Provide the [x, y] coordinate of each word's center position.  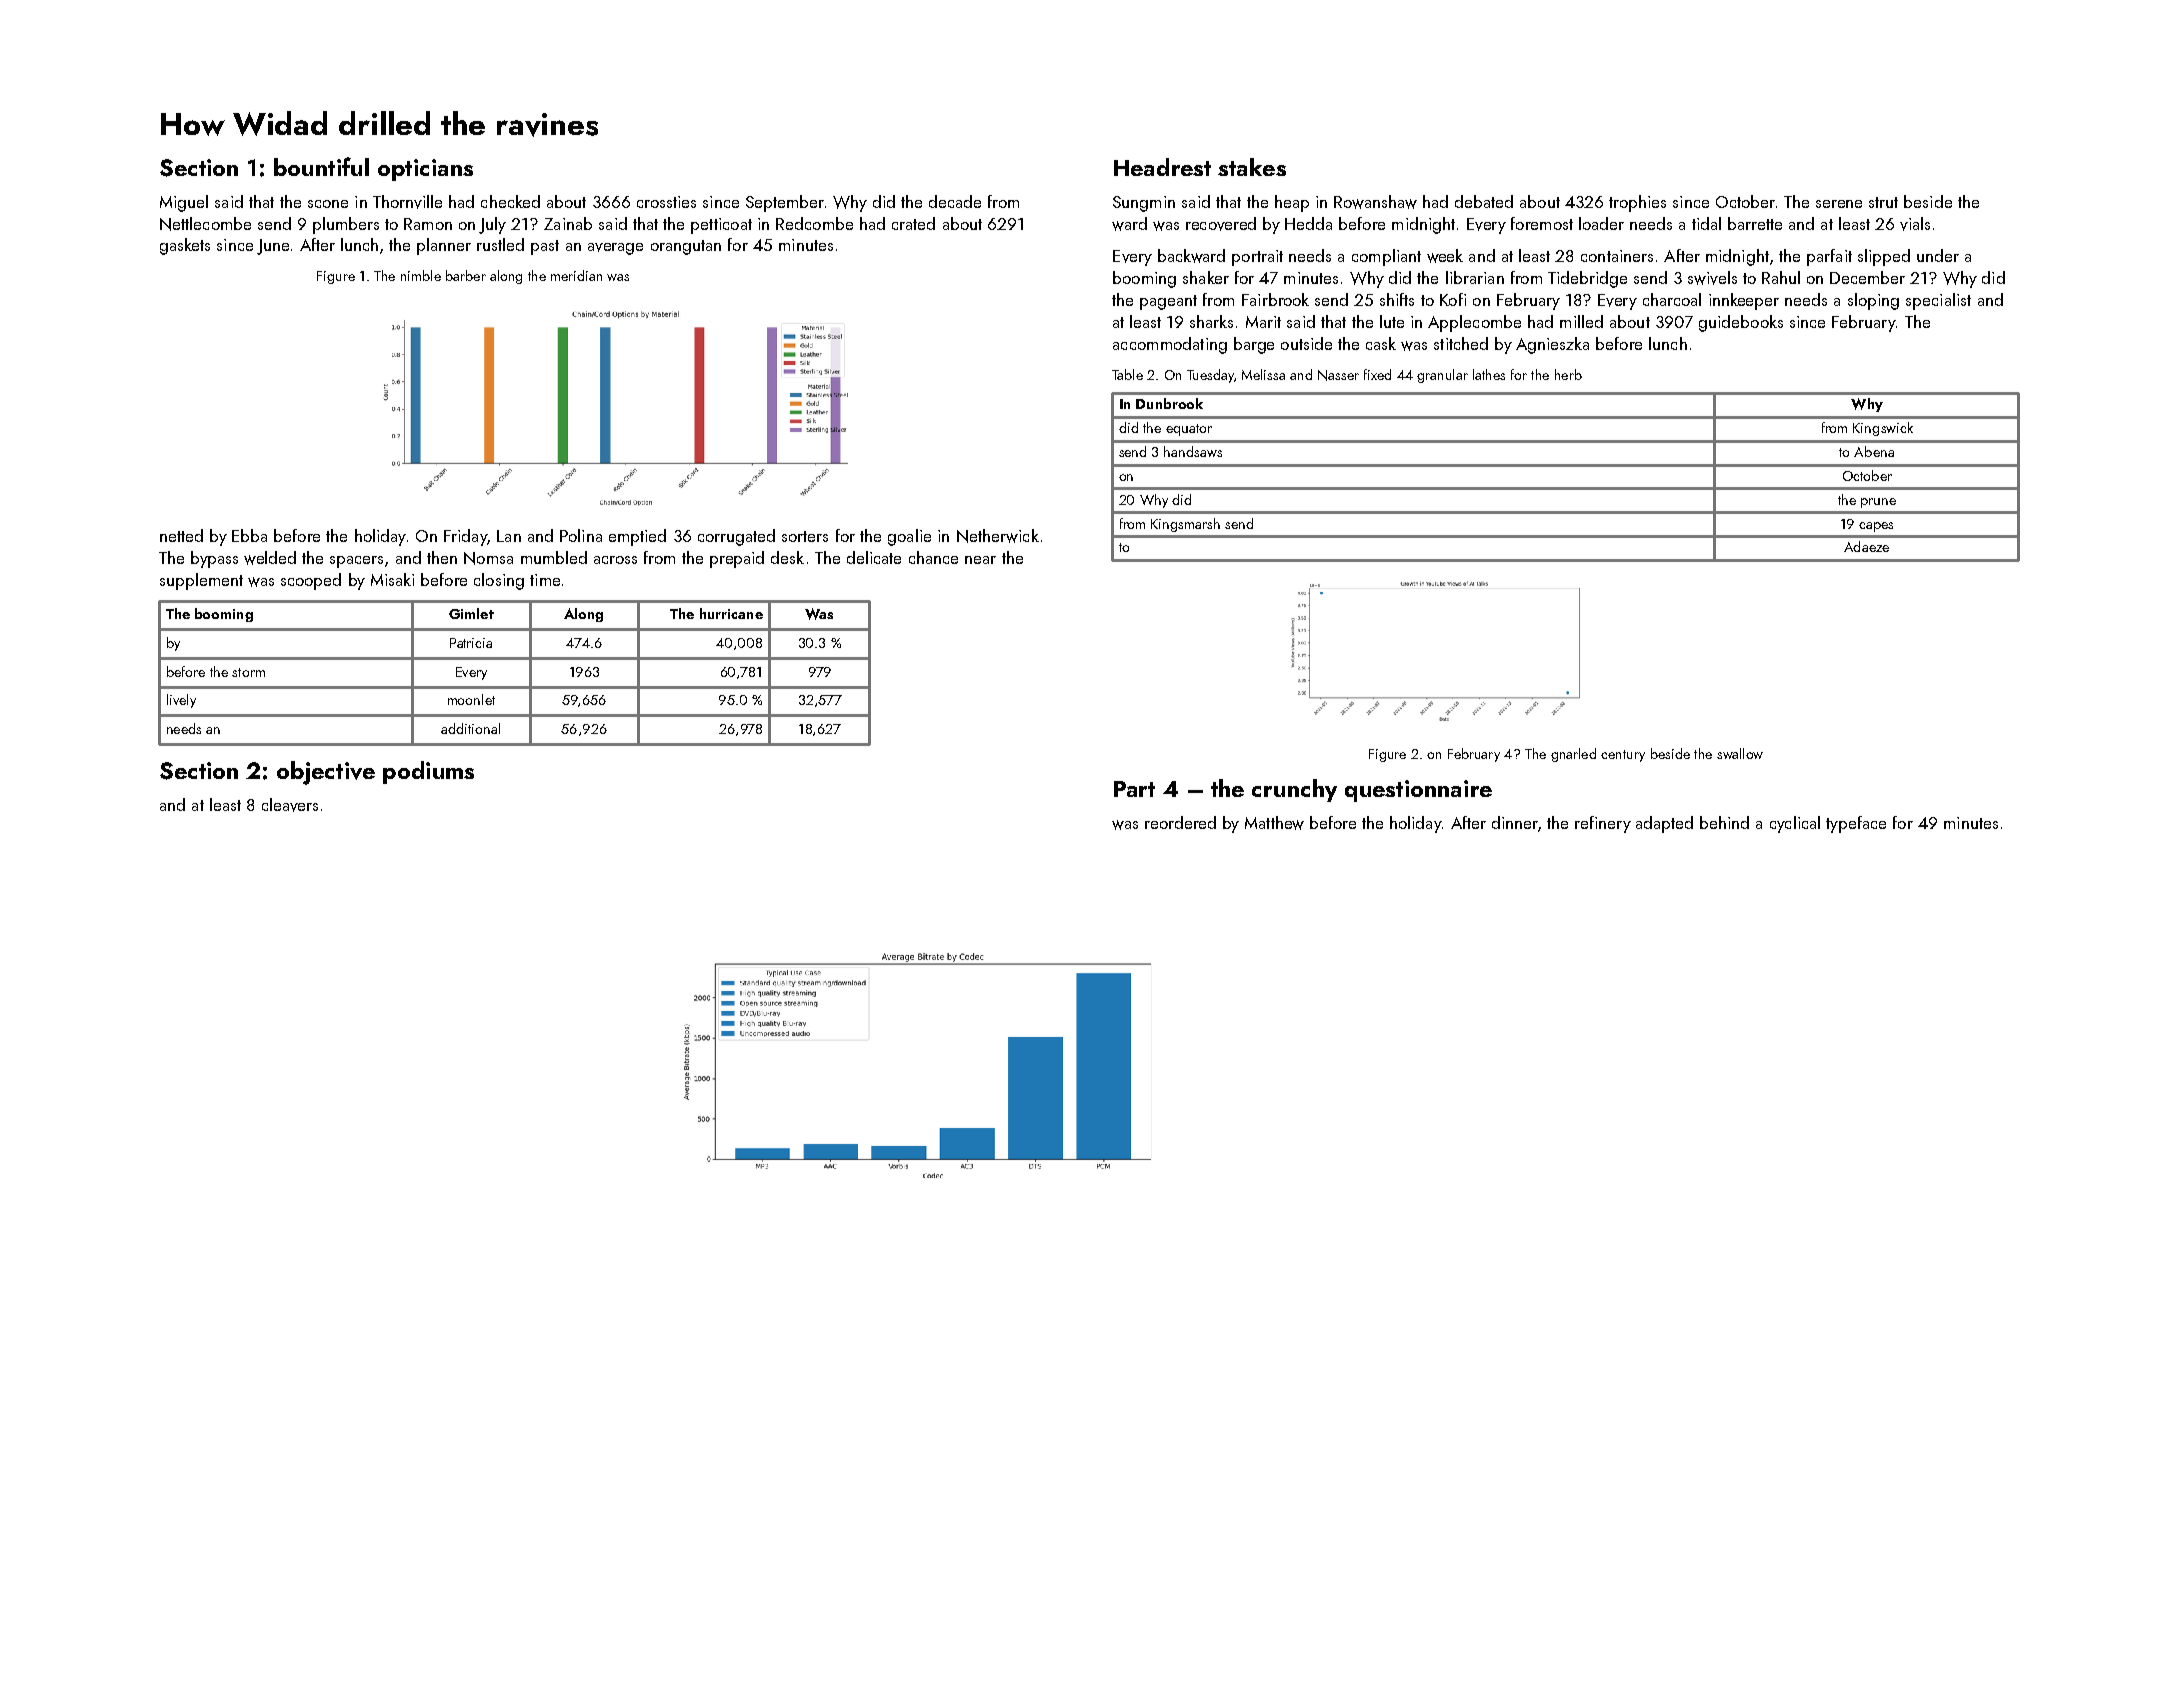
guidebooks [1741, 323]
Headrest [1162, 167]
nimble [421, 275]
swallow [1740, 753]
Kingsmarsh [1185, 525]
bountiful [321, 166]
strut [1883, 202]
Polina [581, 535]
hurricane [731, 613]
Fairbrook [1275, 299]
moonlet [471, 699]
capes [1876, 527]
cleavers [290, 805]
